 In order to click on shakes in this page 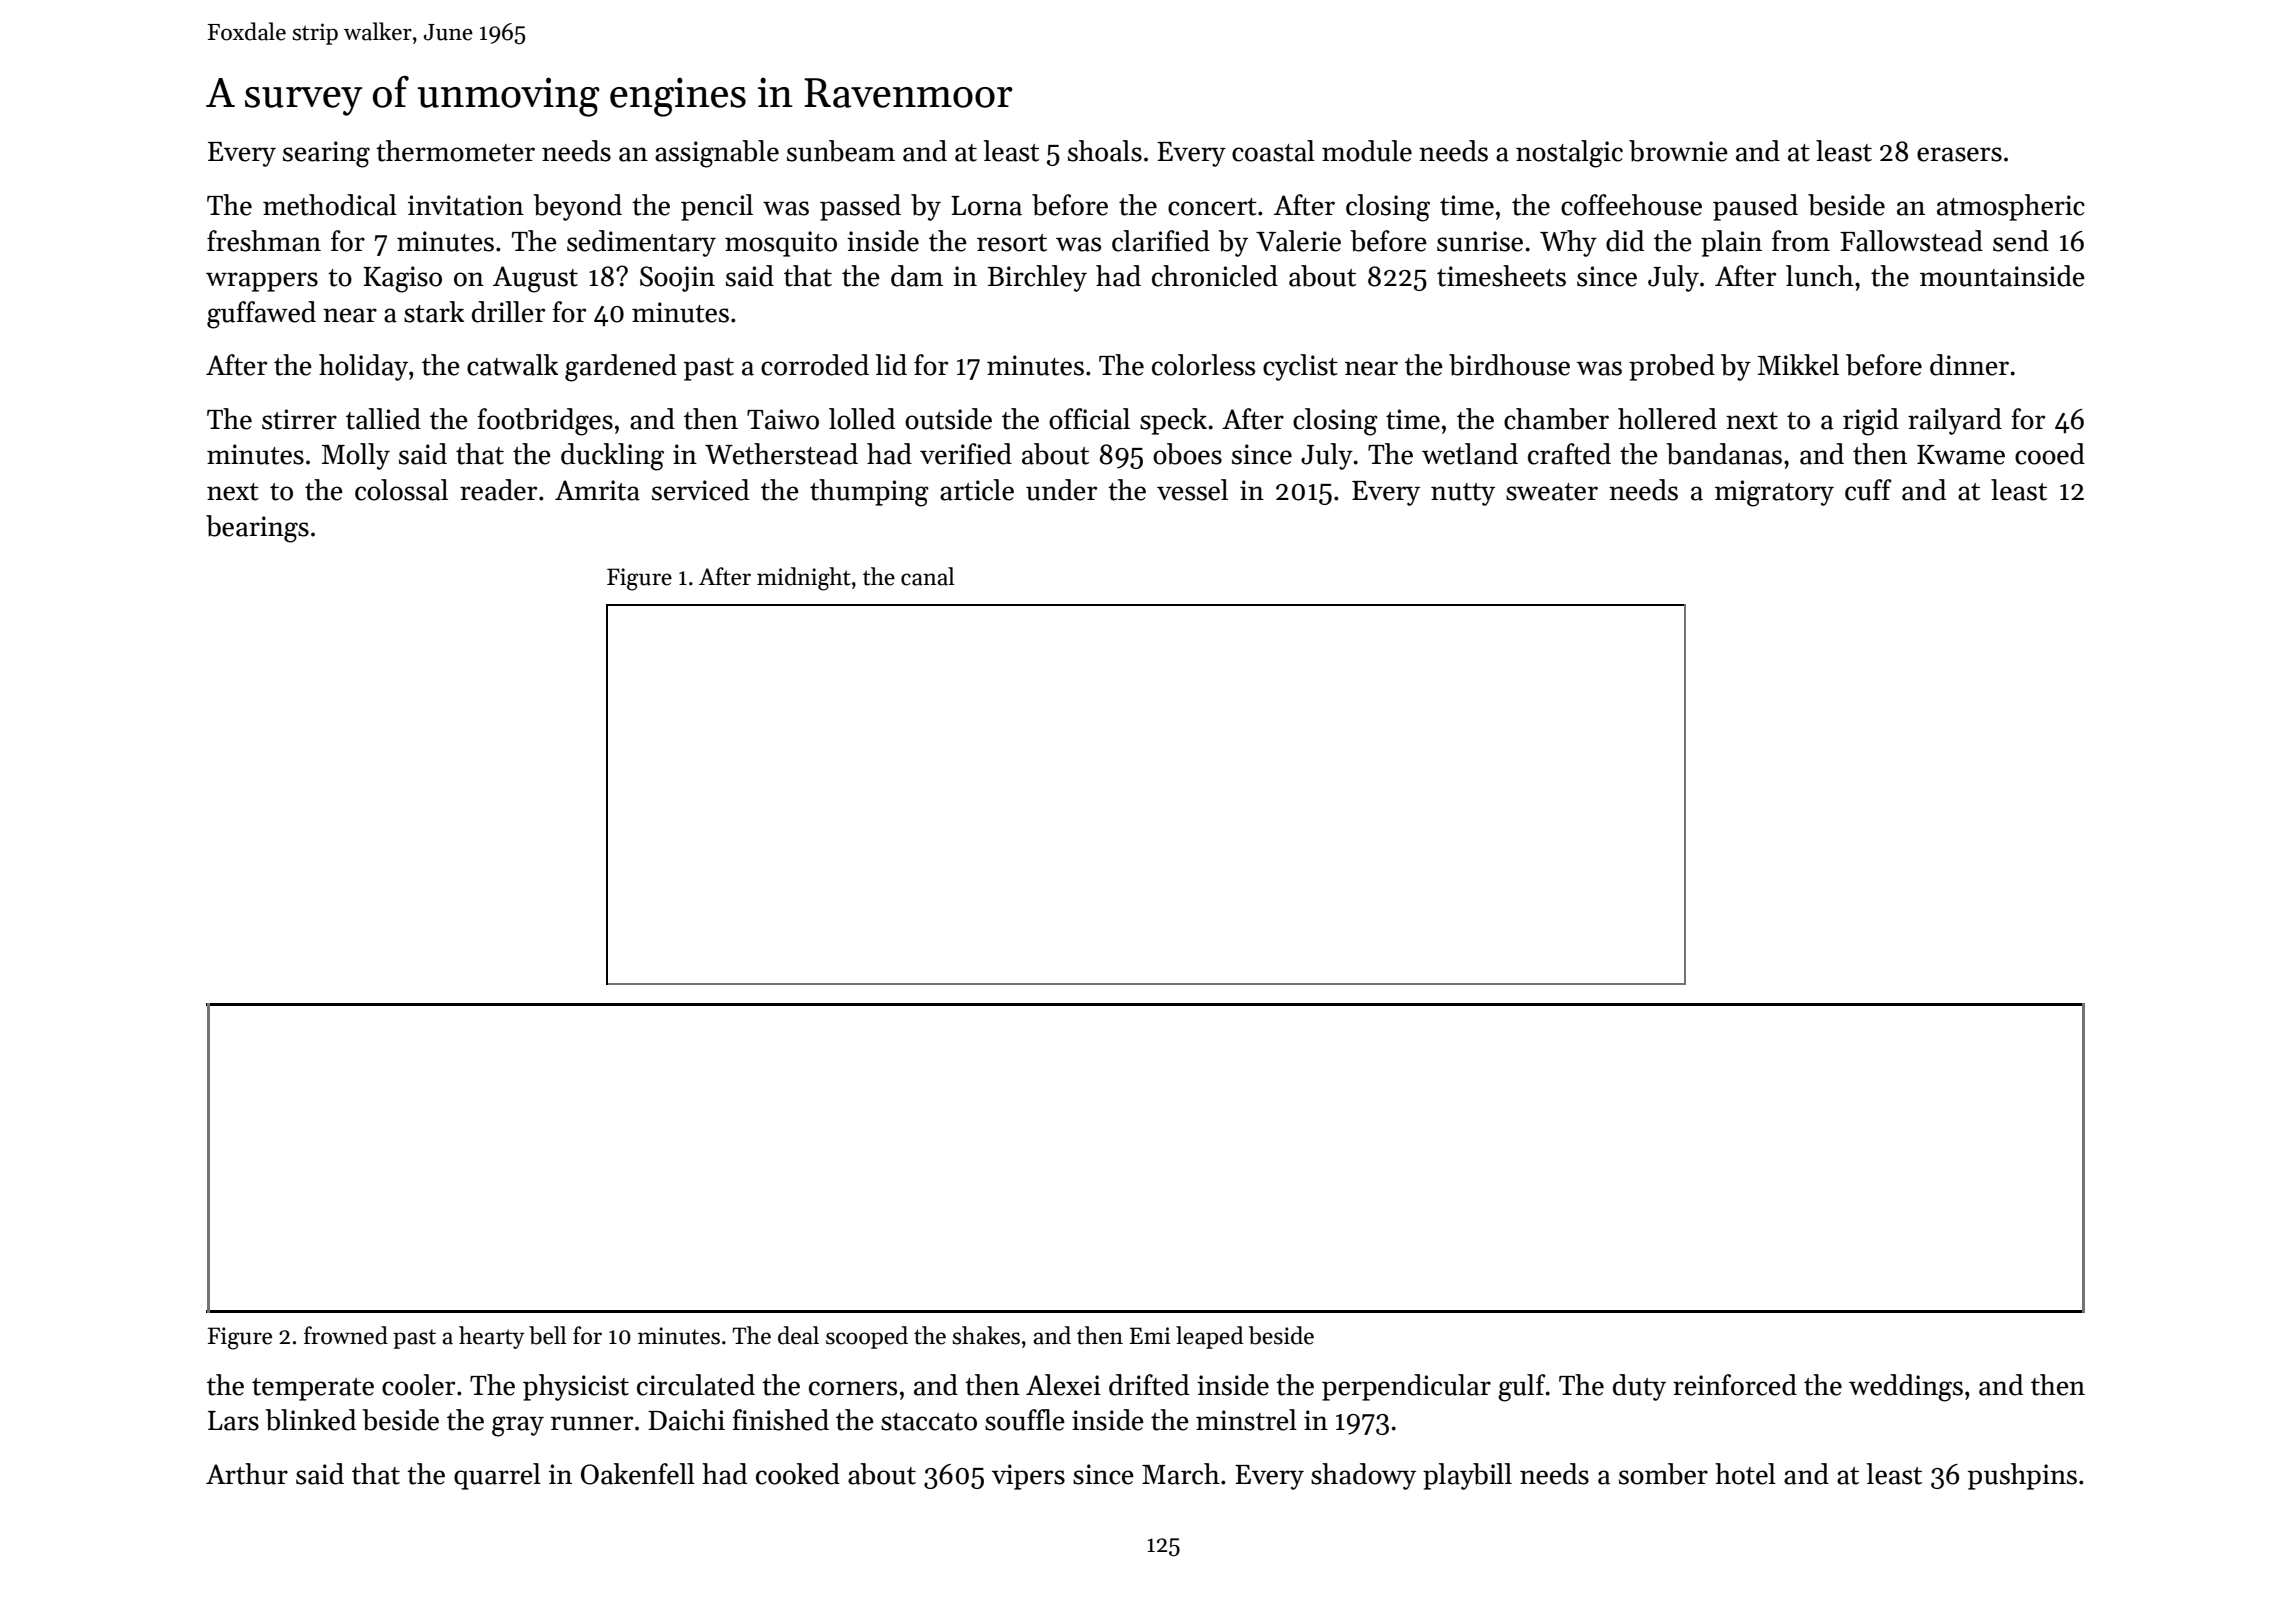, I will do `click(986, 1335)`.
